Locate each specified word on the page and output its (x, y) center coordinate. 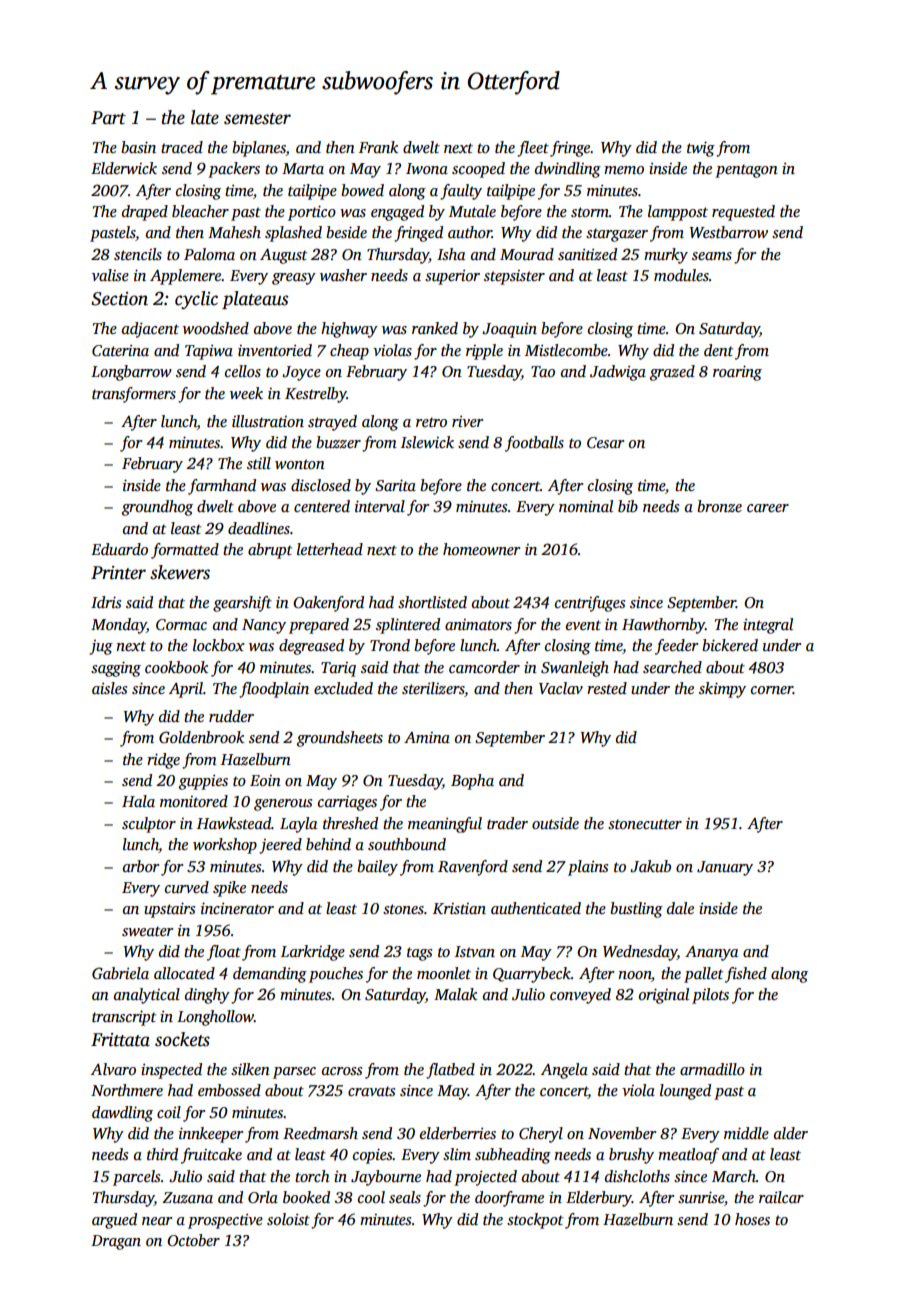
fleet (533, 149)
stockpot (535, 1221)
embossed (229, 1090)
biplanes (259, 149)
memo (624, 170)
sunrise (701, 1197)
